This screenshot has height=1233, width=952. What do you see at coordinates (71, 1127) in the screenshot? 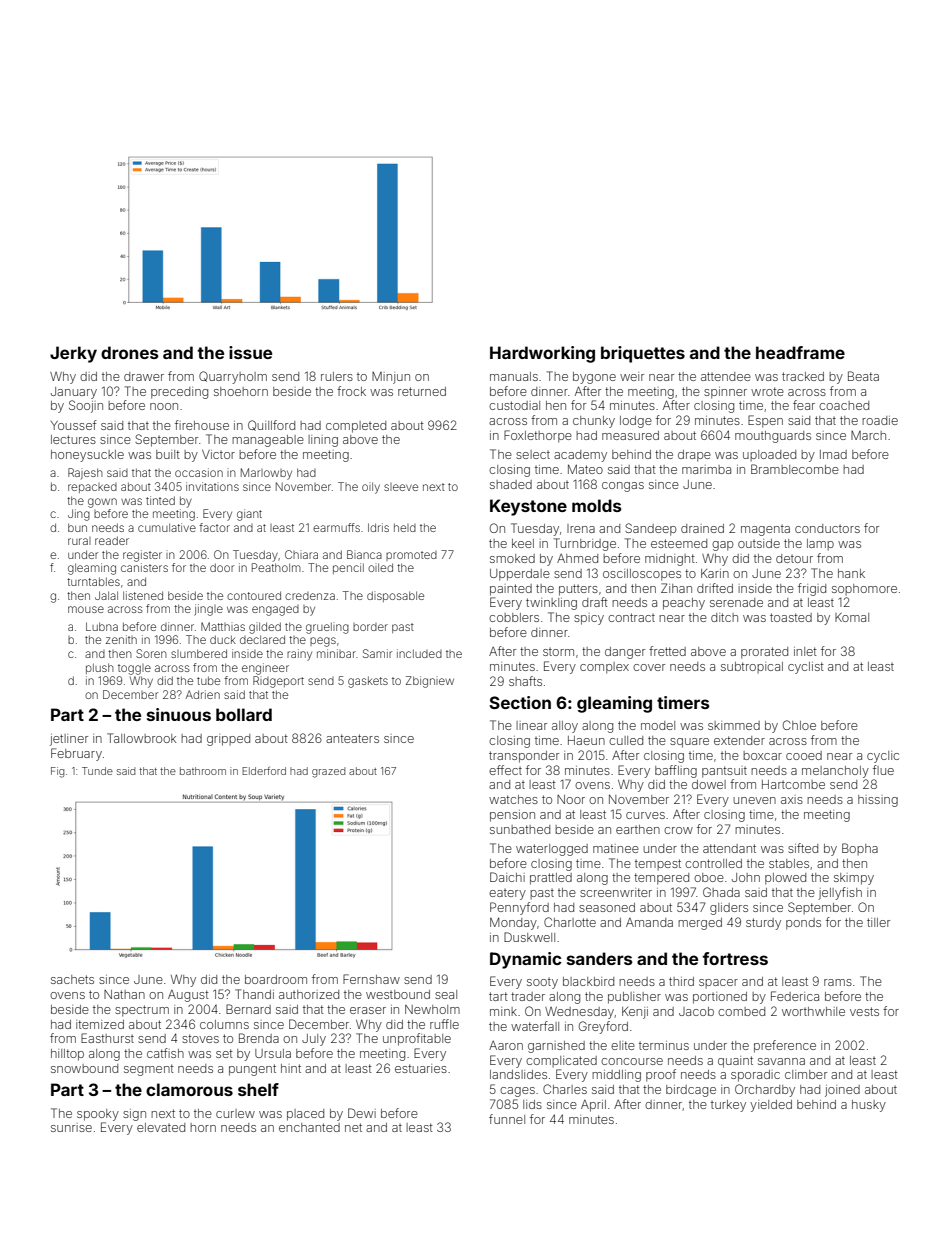
I see `sunrise` at bounding box center [71, 1127].
